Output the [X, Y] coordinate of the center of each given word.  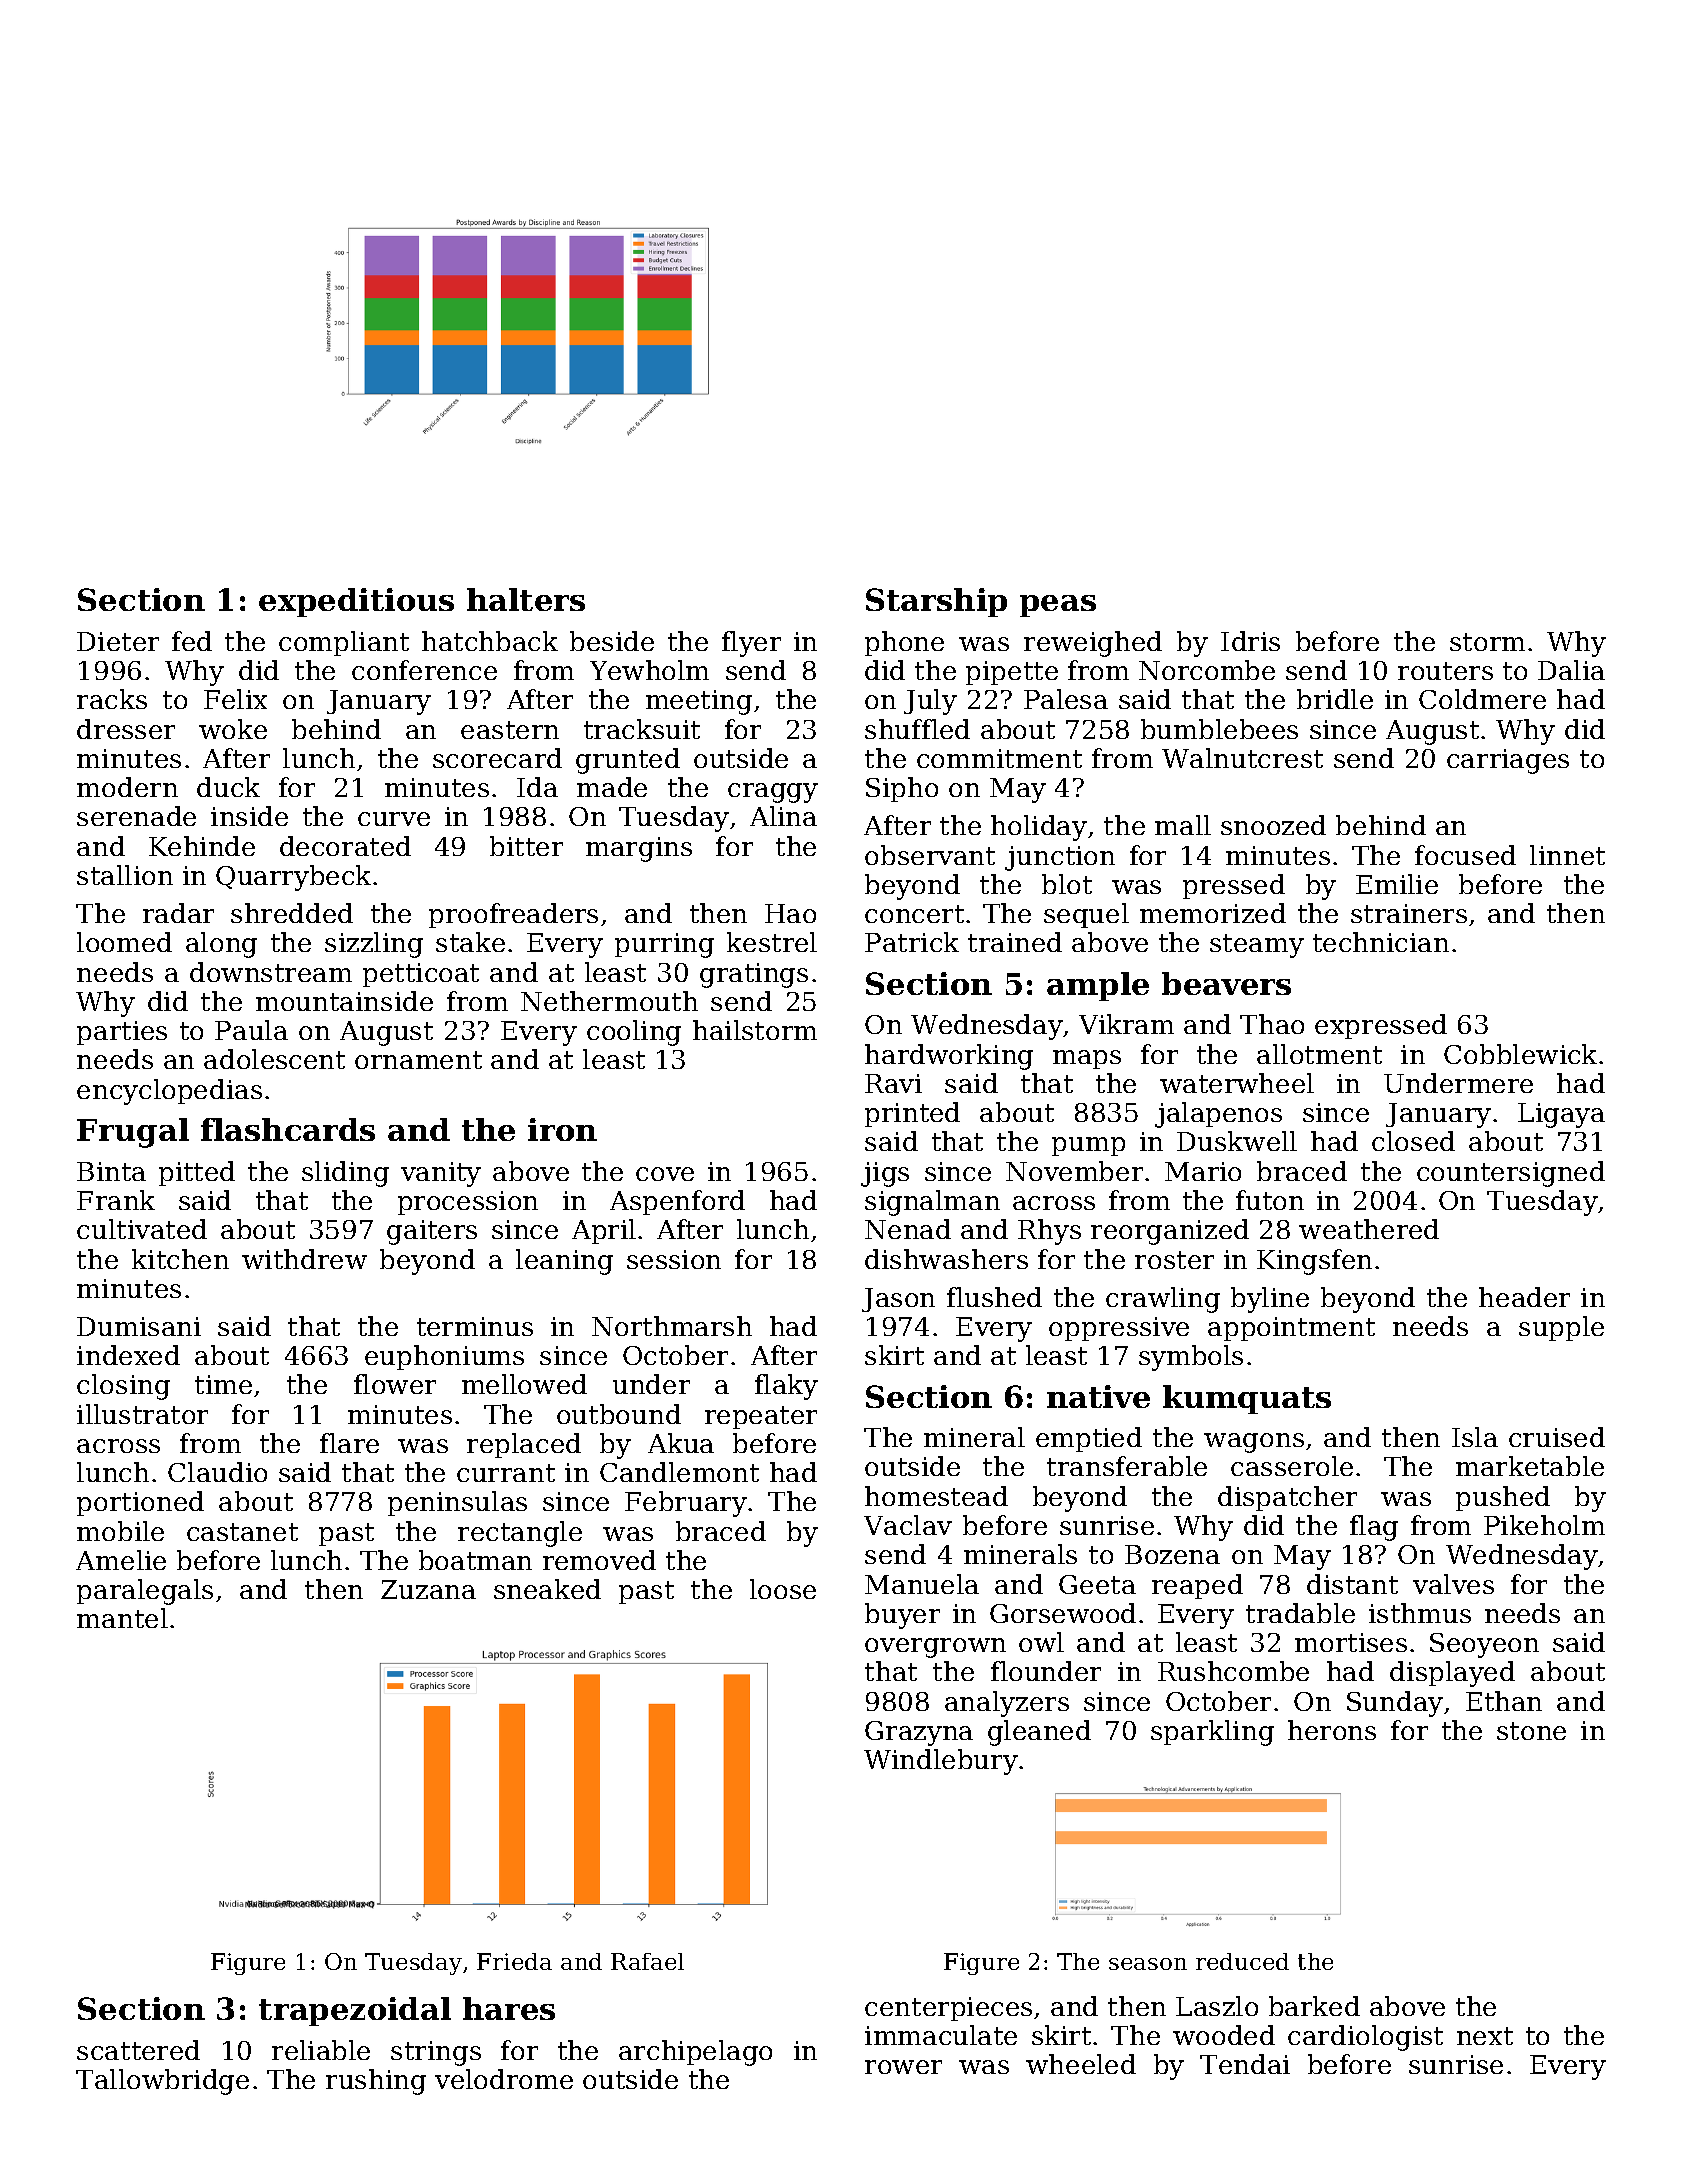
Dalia [1571, 670]
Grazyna [919, 1733]
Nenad [908, 1229]
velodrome [504, 2079]
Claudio [217, 1472]
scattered [138, 2050]
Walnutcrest [1242, 758]
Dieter [118, 641]
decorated [345, 846]
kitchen [180, 1259]
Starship [936, 602]
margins [639, 849]
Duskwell [1237, 1141]
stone [1531, 1731]
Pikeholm [1544, 1525]
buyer [902, 1616]
